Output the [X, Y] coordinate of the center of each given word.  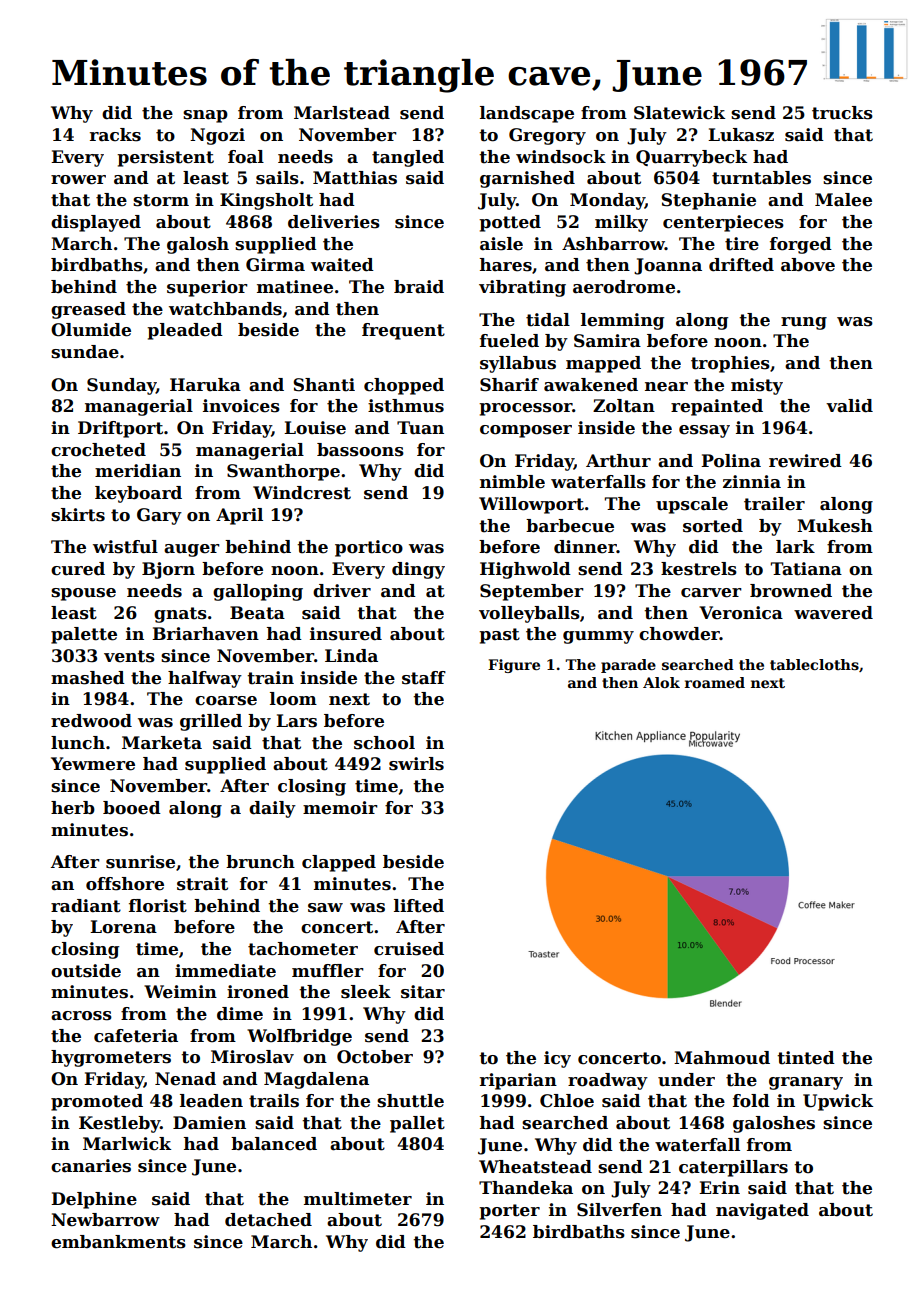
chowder [679, 634]
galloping [258, 592]
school [384, 743]
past [499, 636]
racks [115, 135]
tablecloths [814, 664]
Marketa [162, 743]
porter [509, 1212]
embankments [118, 1242]
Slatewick [679, 113]
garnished [527, 179]
